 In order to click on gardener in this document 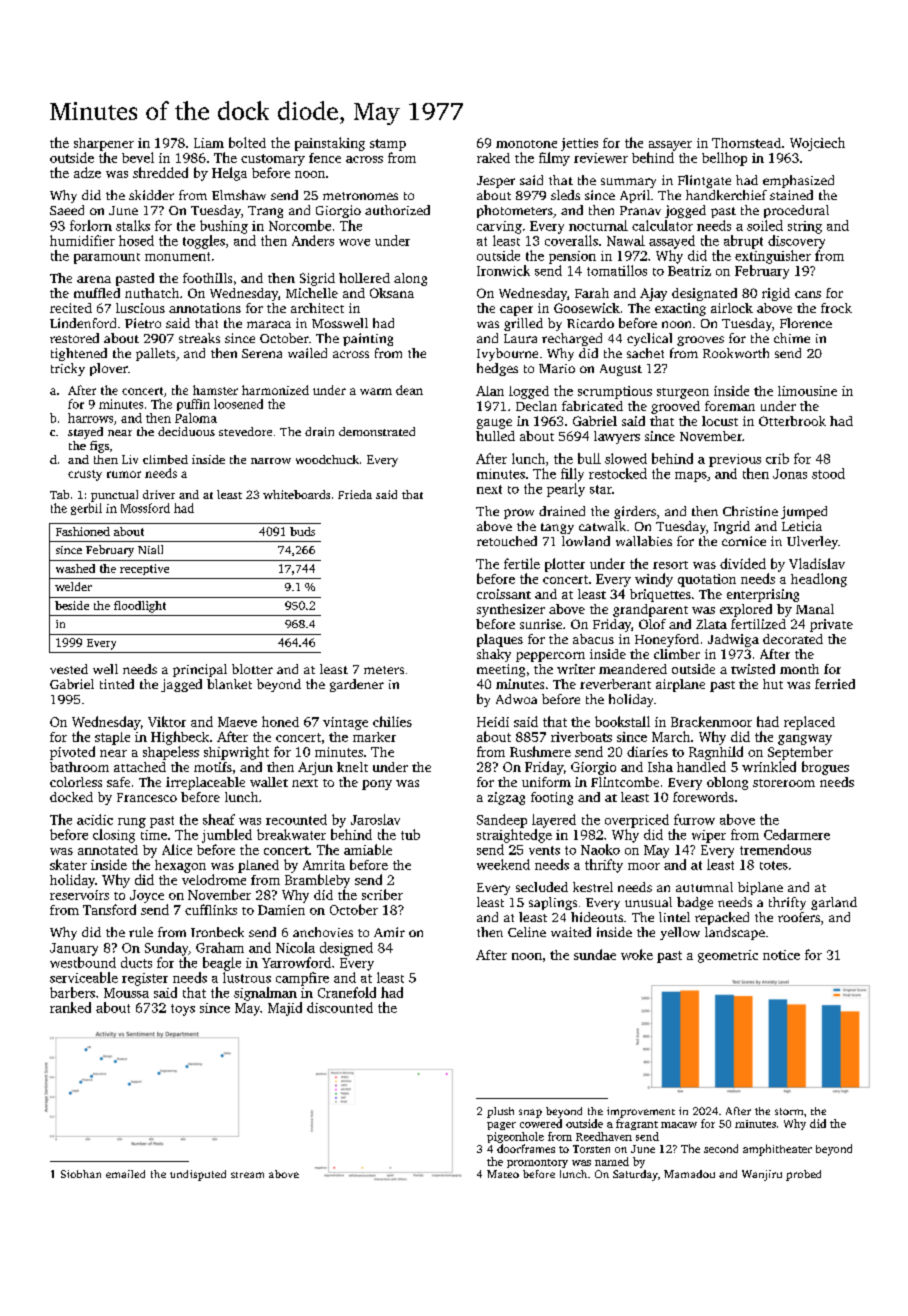, I will do `click(357, 685)`.
